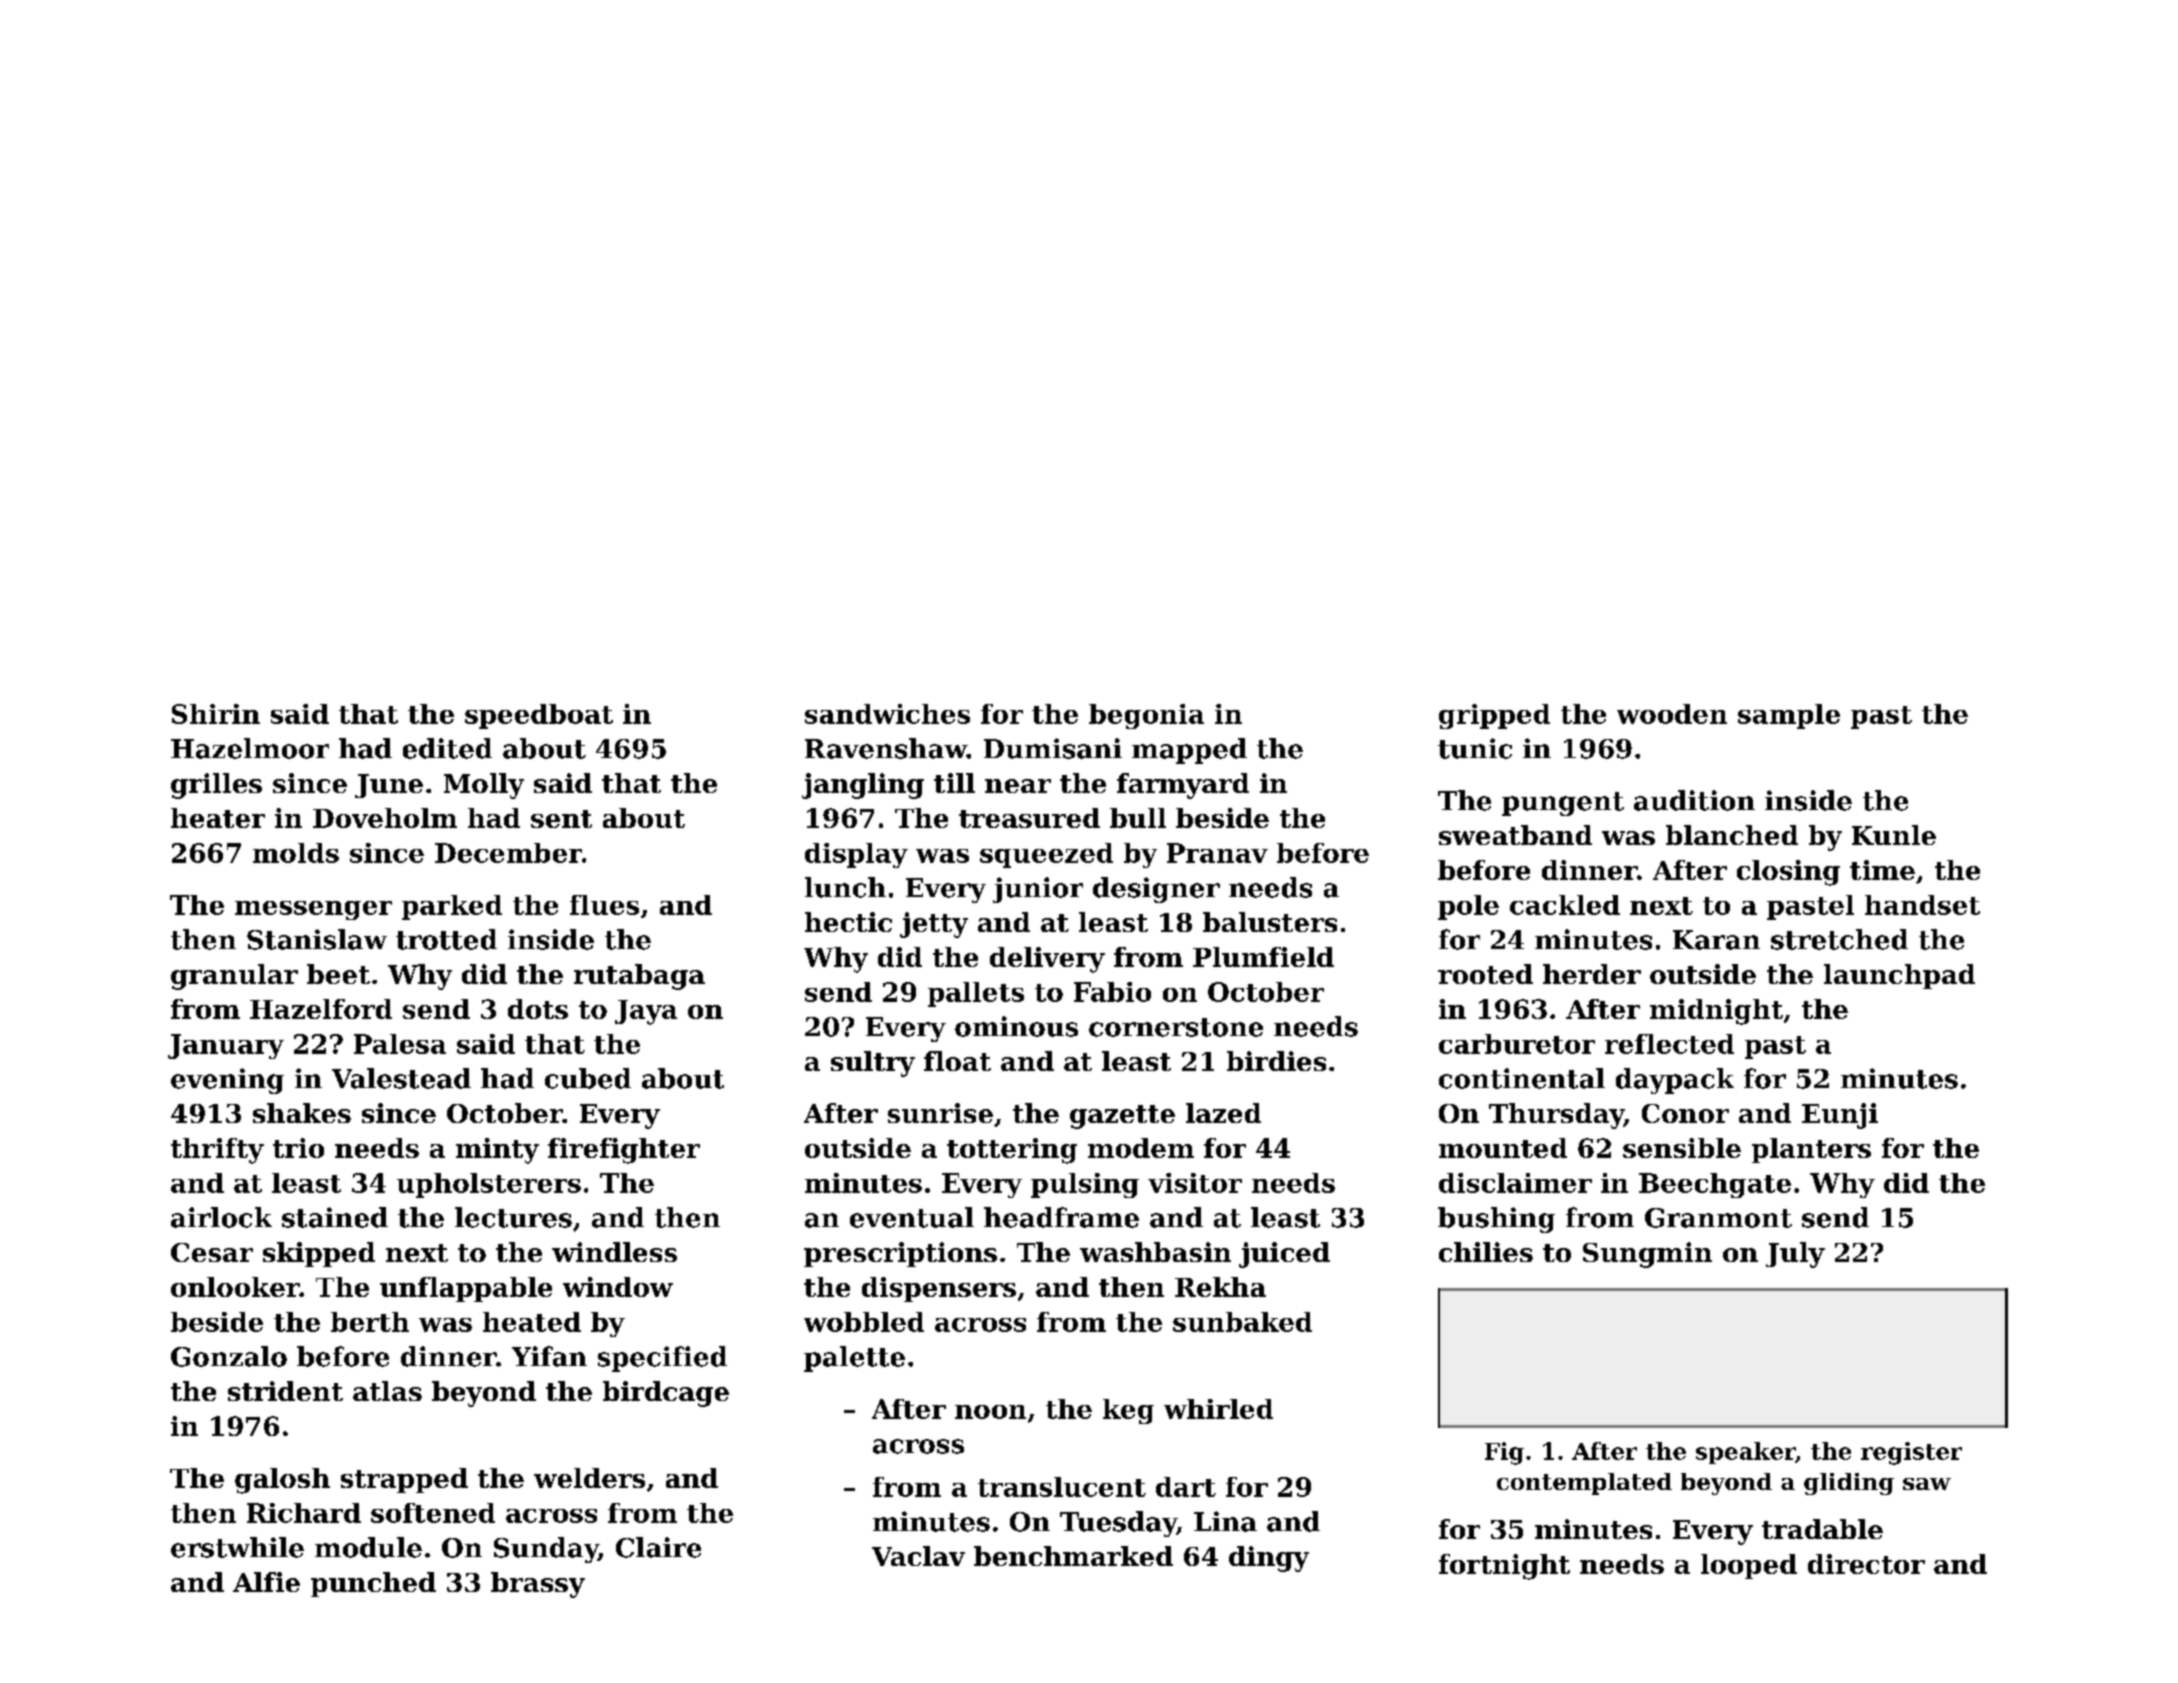 This screenshot has height=1683, width=2178. Describe the element at coordinates (1284, 1255) in the screenshot. I see `juiced` at that location.
